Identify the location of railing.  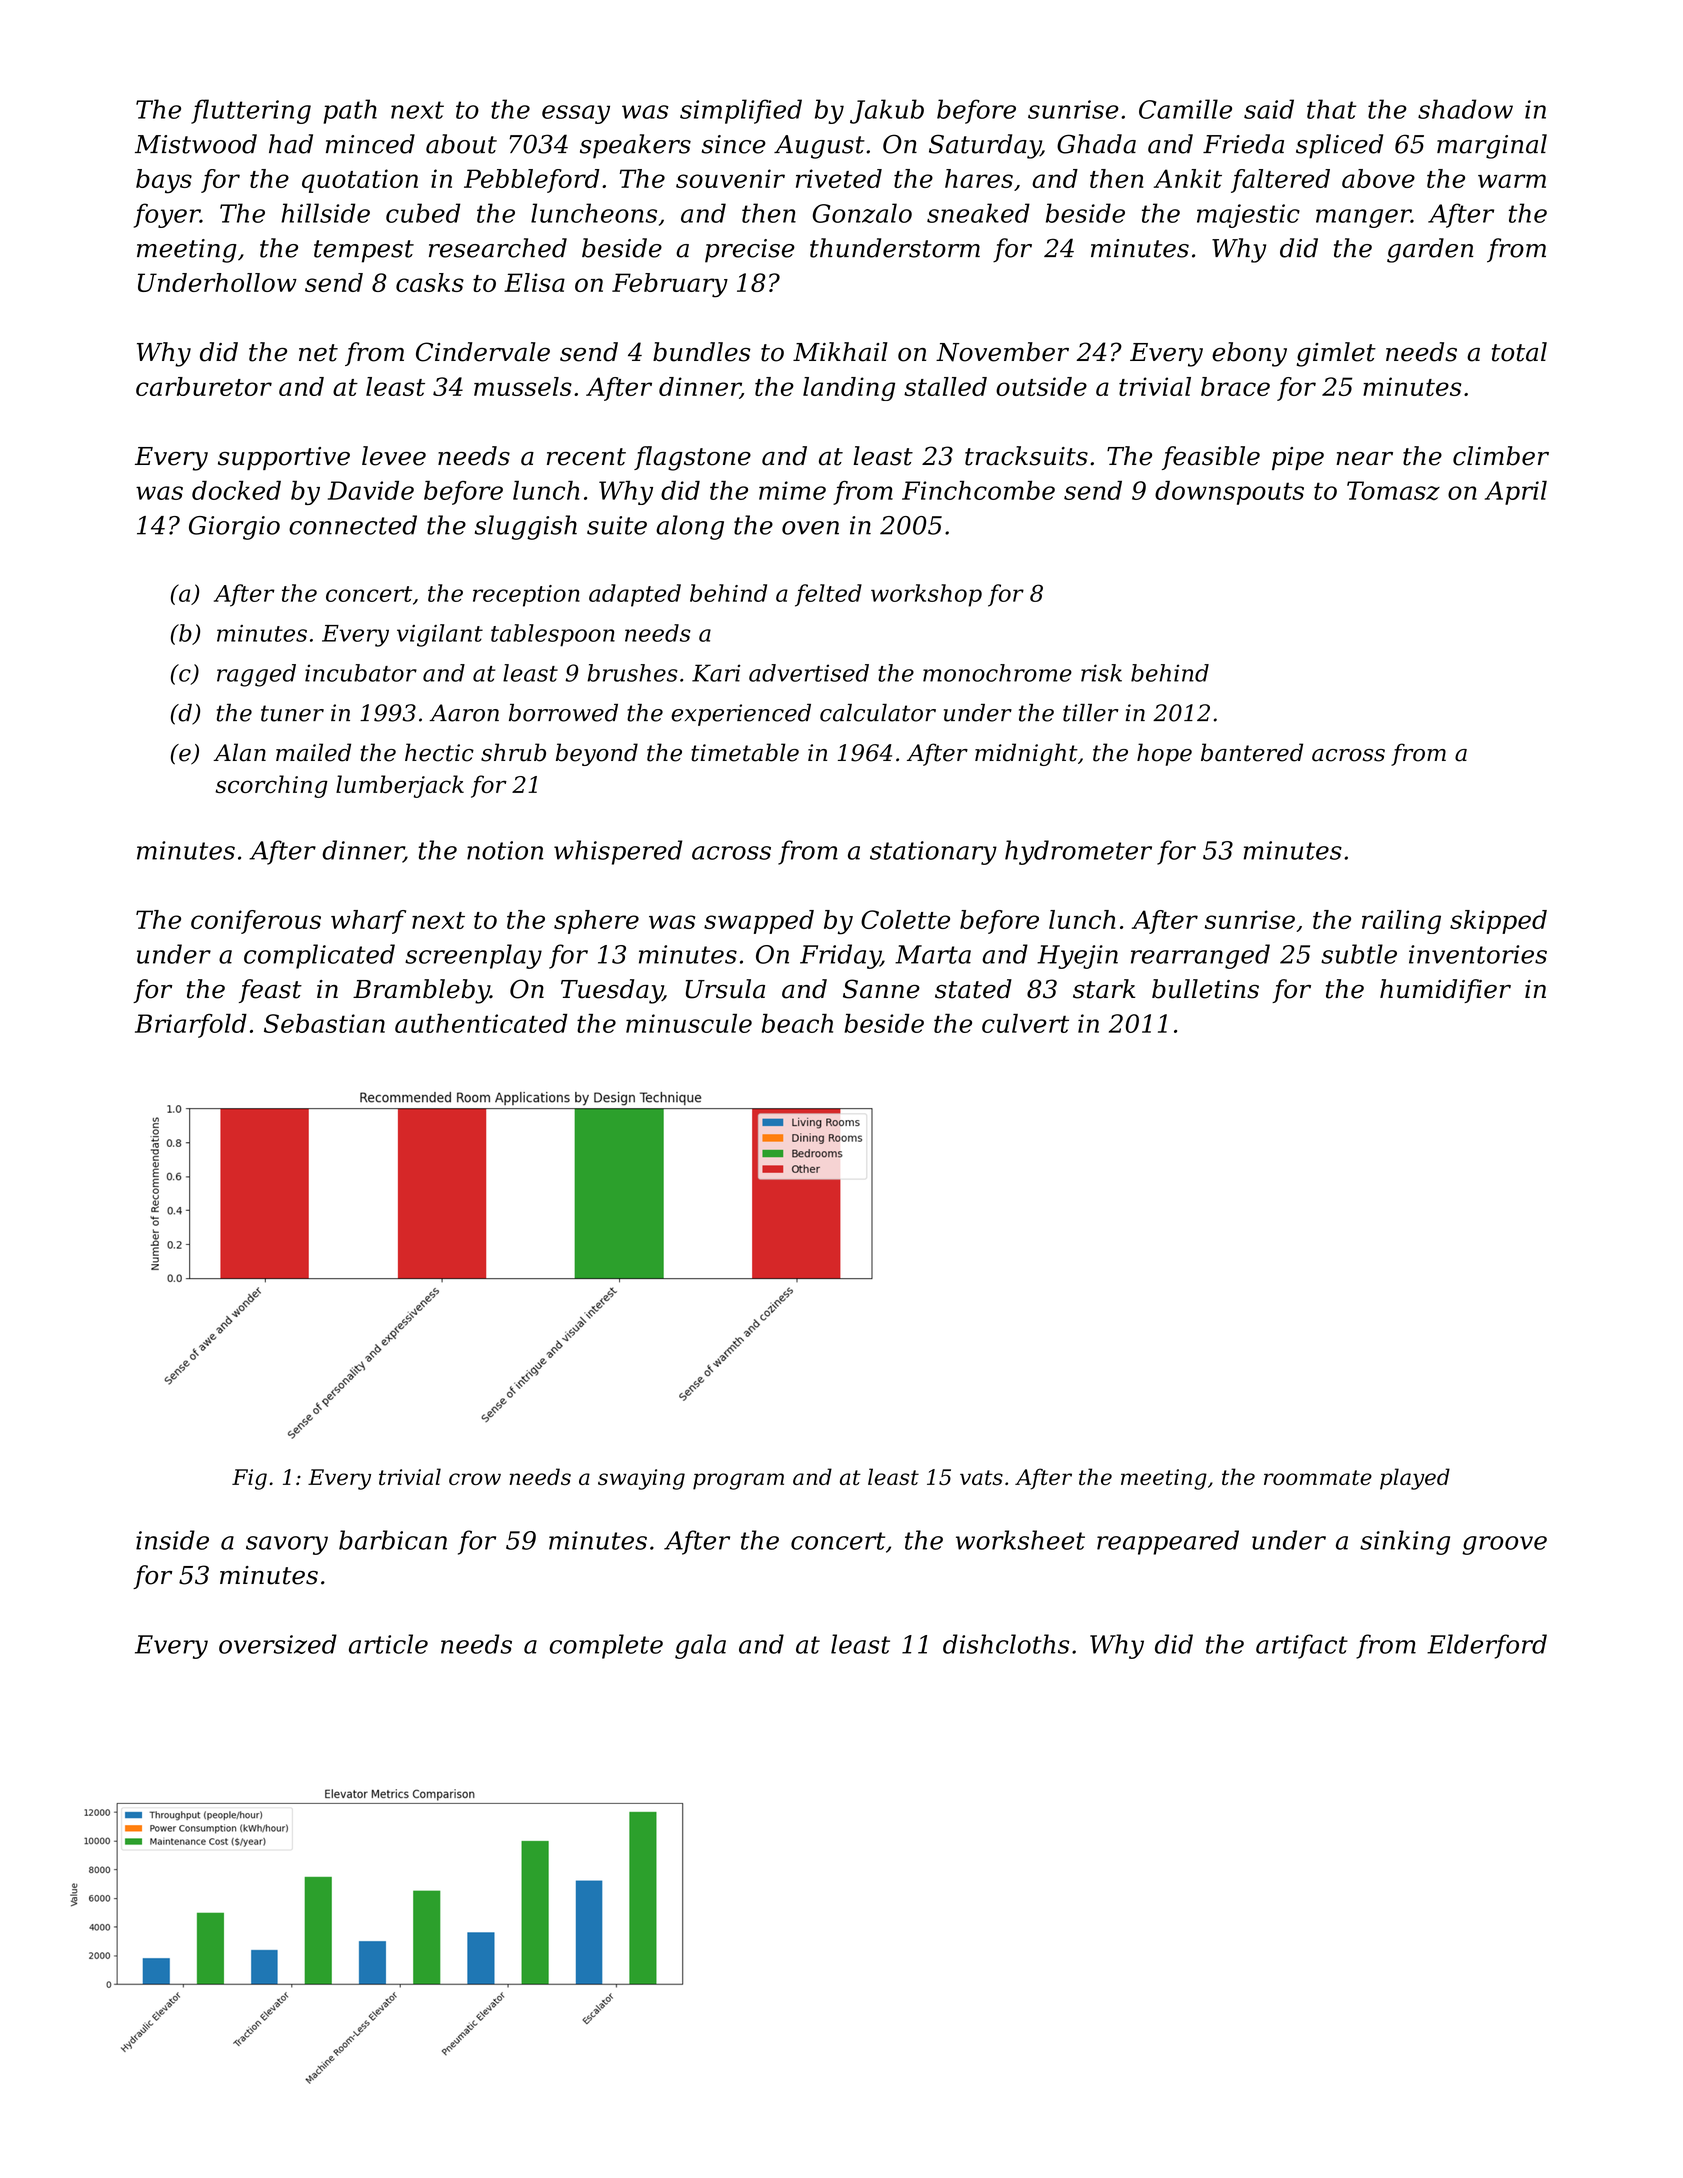
(1401, 922).
